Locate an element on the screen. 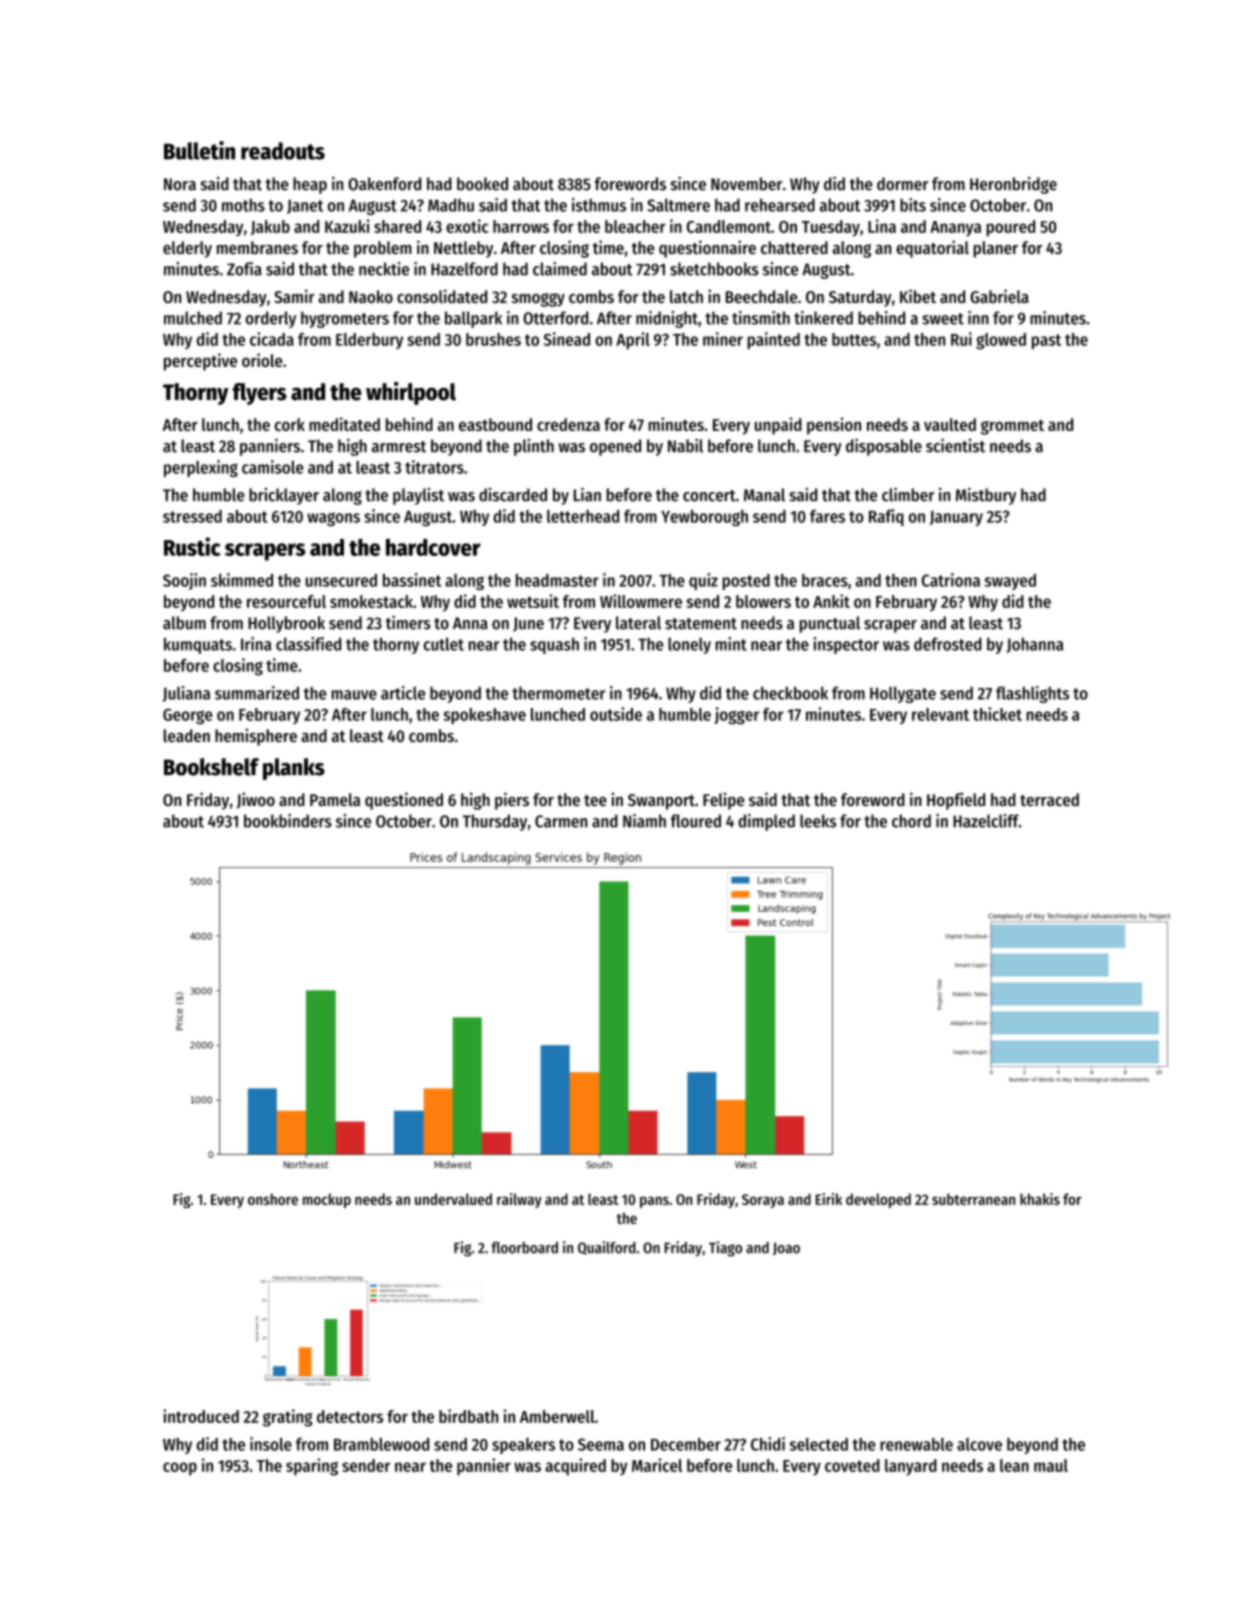 The image size is (1254, 1623). sparing is located at coordinates (312, 1467).
